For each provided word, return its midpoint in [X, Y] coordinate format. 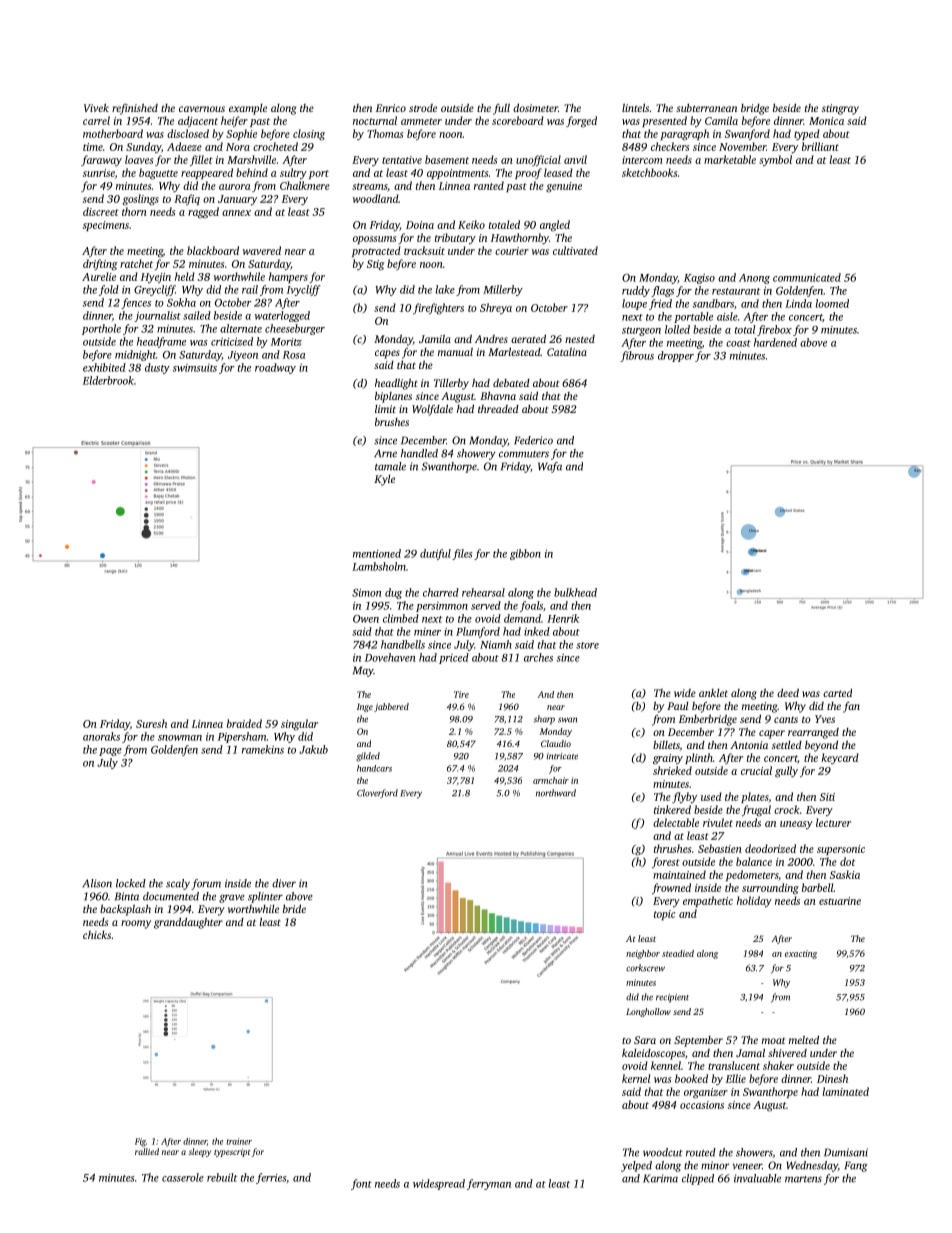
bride [294, 908]
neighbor [643, 954]
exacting [801, 954]
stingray [840, 109]
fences [136, 303]
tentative [402, 160]
